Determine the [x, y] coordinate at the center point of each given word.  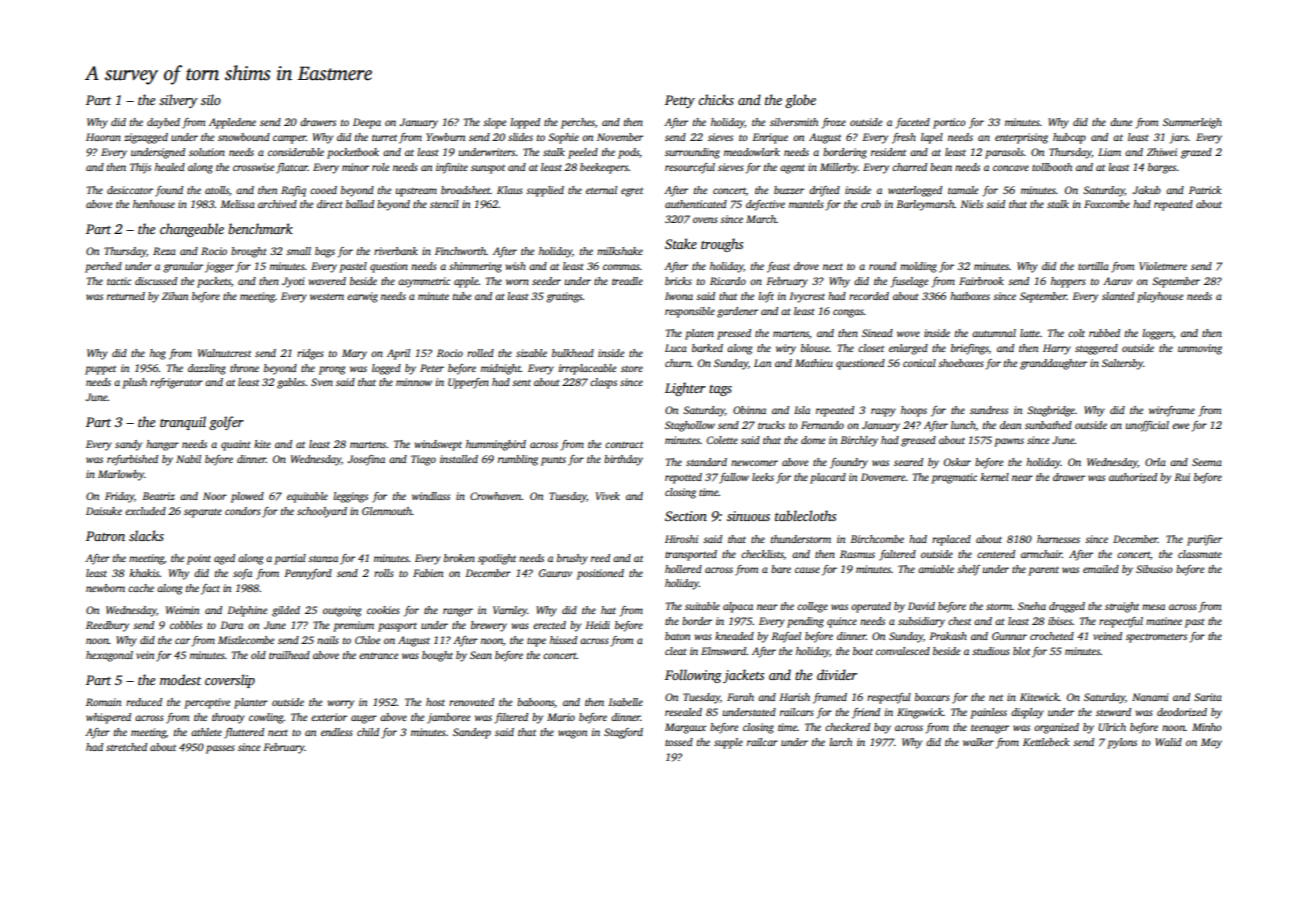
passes [220, 749]
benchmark [260, 228]
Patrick [1205, 190]
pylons [1122, 743]
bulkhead [573, 353]
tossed [679, 742]
